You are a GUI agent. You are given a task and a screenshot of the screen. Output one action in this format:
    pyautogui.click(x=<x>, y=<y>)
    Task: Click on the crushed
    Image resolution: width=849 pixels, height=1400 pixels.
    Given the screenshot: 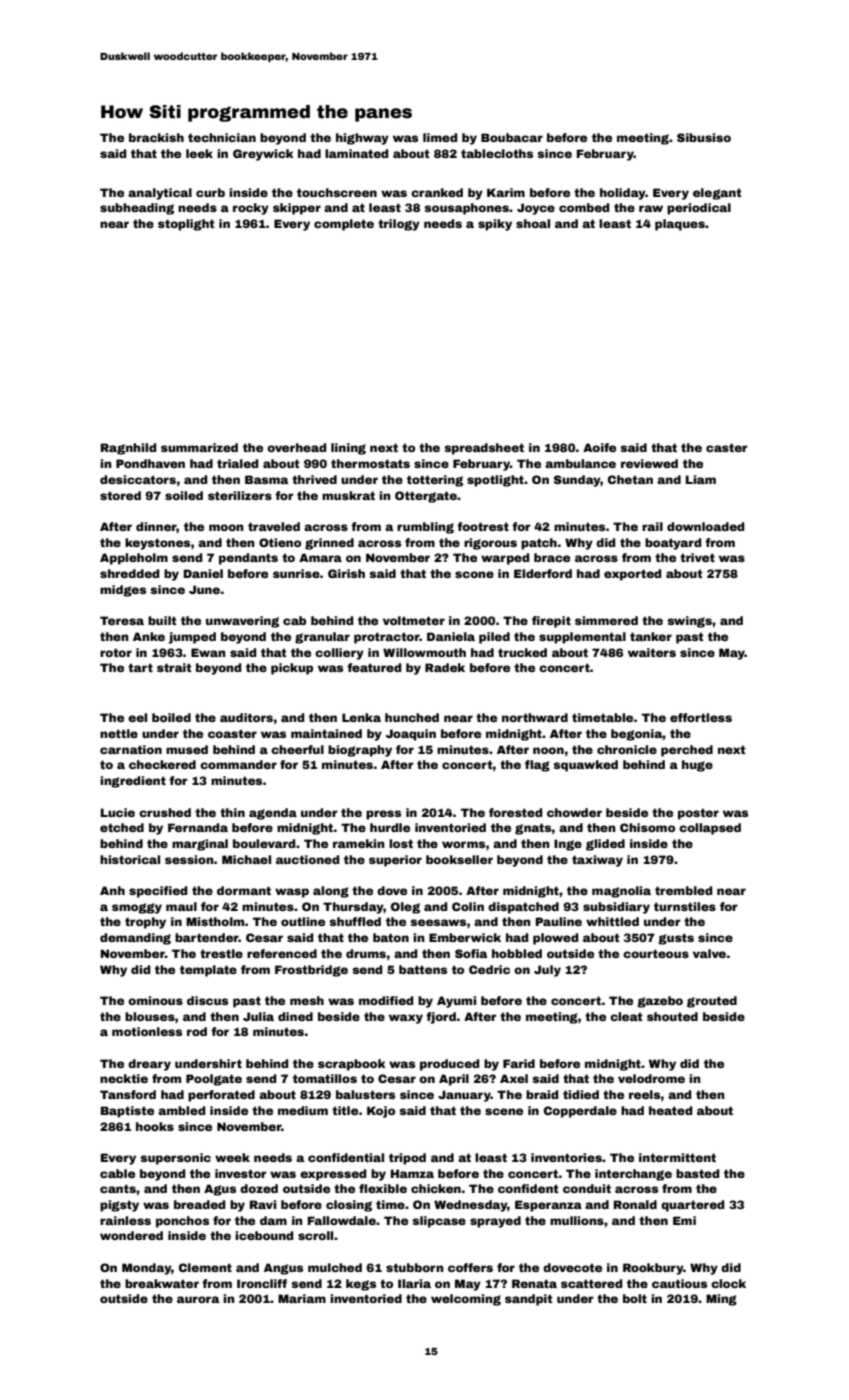 What is the action you would take?
    pyautogui.click(x=165, y=812)
